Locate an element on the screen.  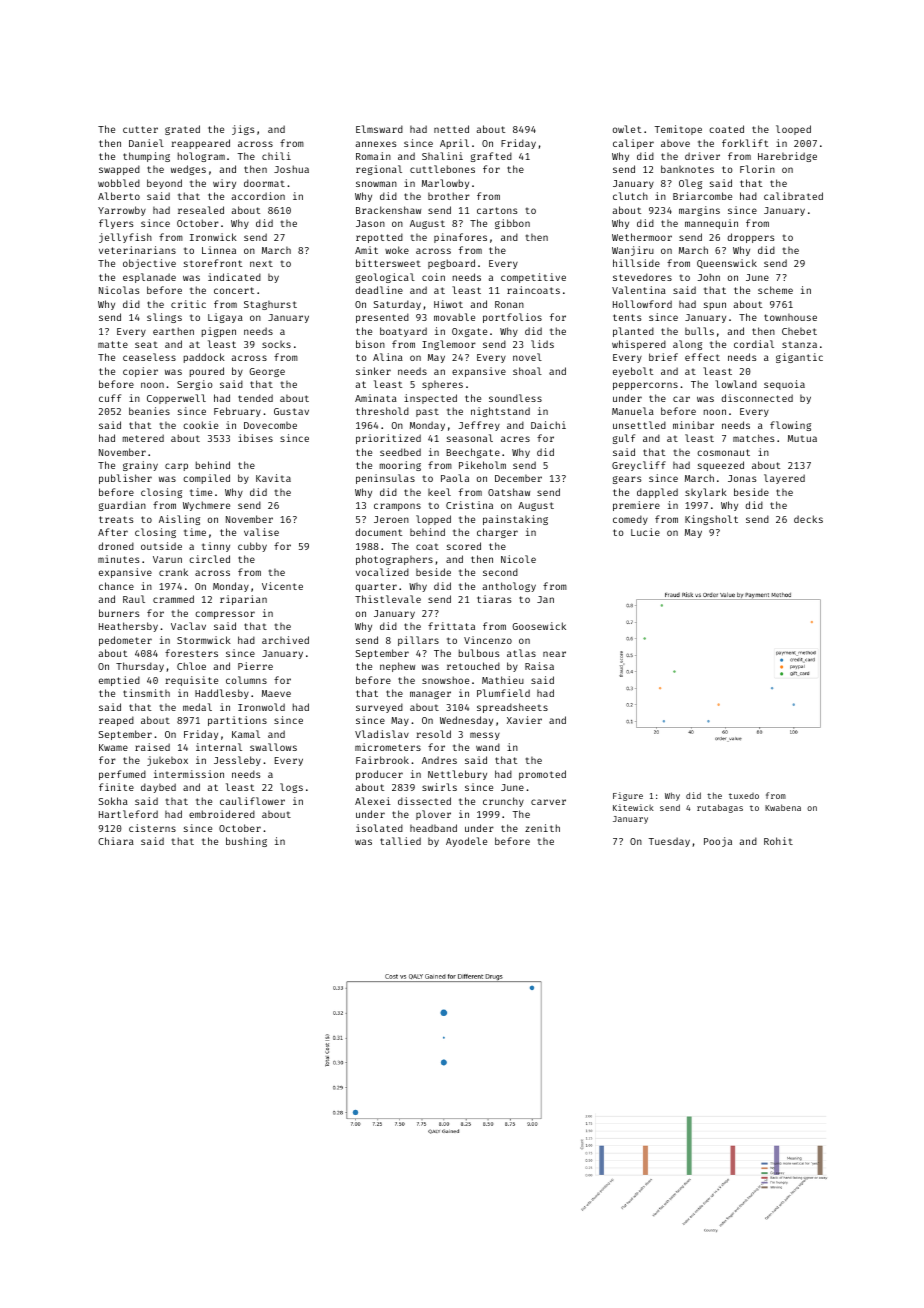
bushing is located at coordinates (246, 842).
